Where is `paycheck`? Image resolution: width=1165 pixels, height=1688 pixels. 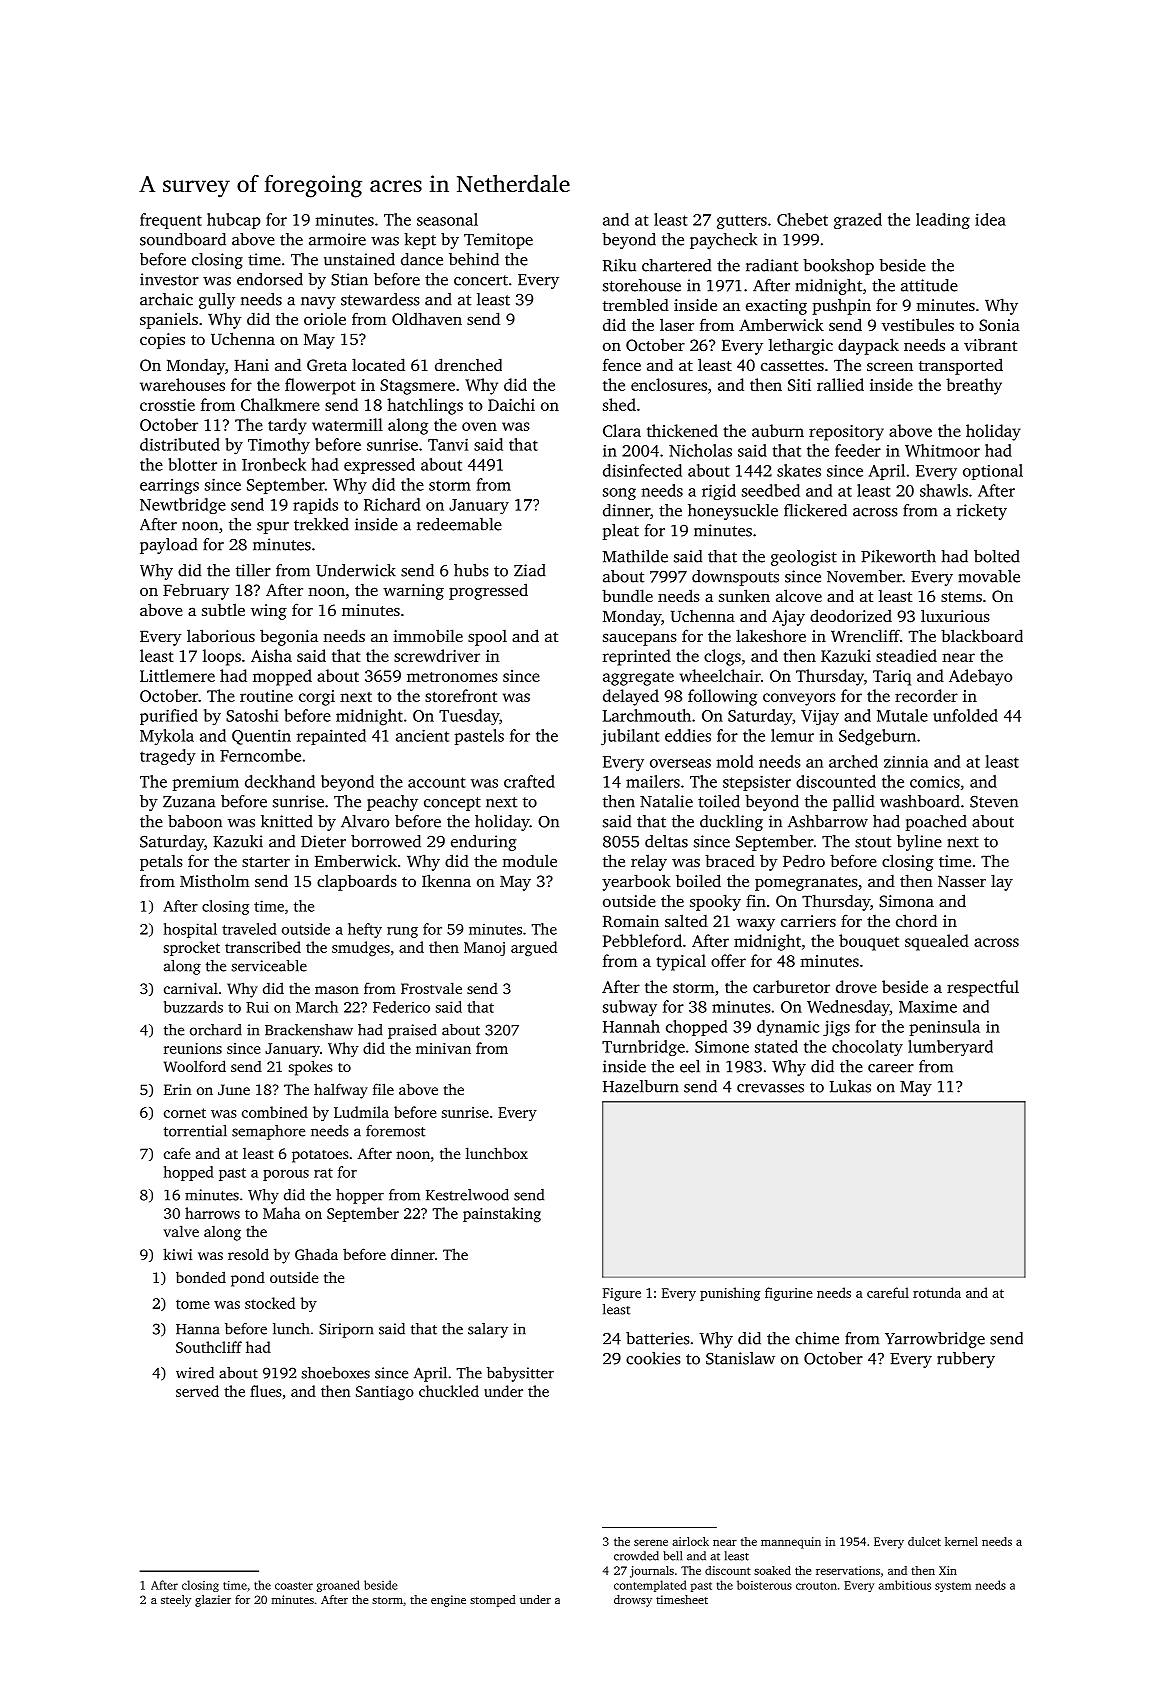
paycheck is located at coordinates (723, 241).
